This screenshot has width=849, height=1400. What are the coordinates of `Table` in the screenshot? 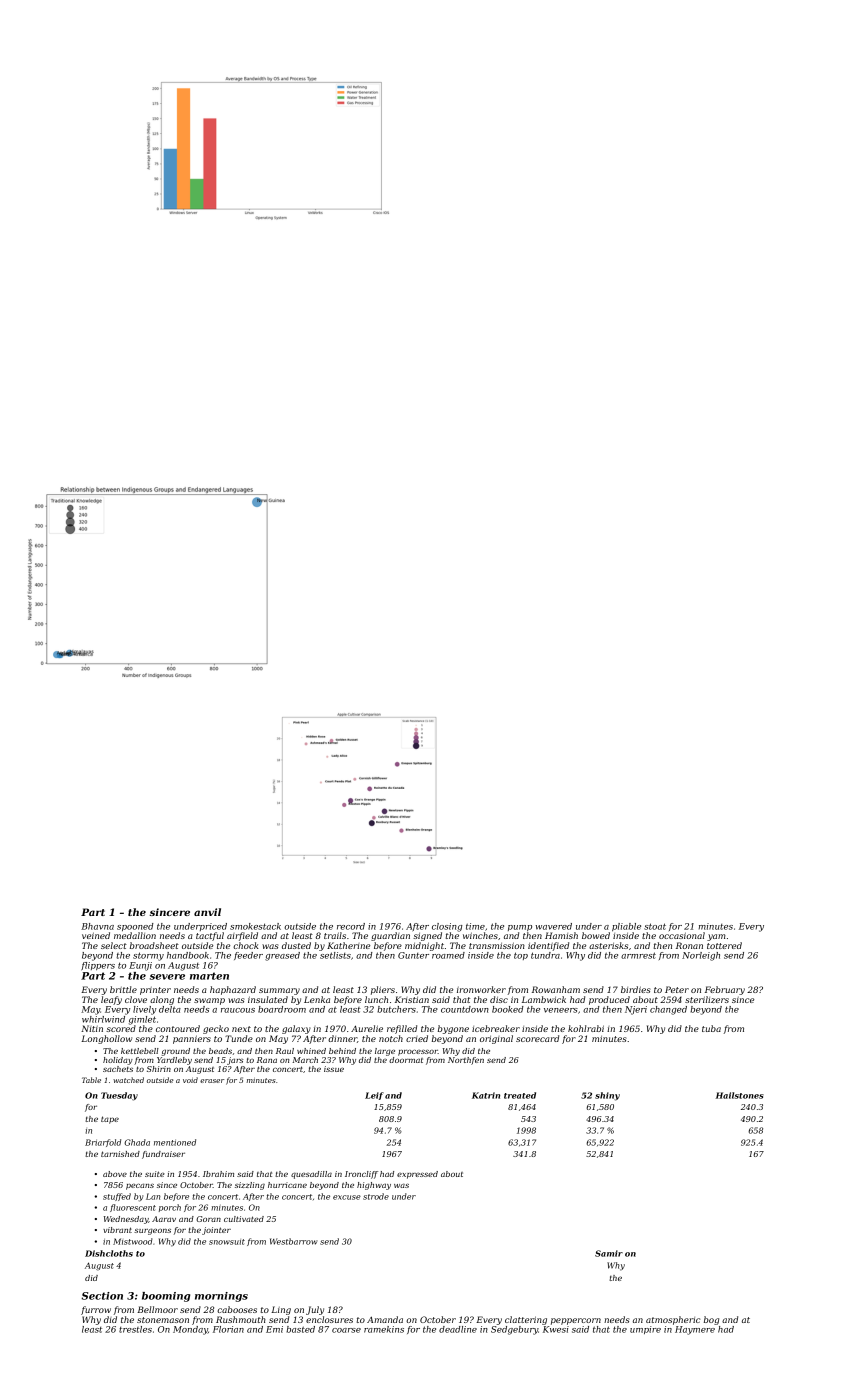 It's located at (91, 1080).
